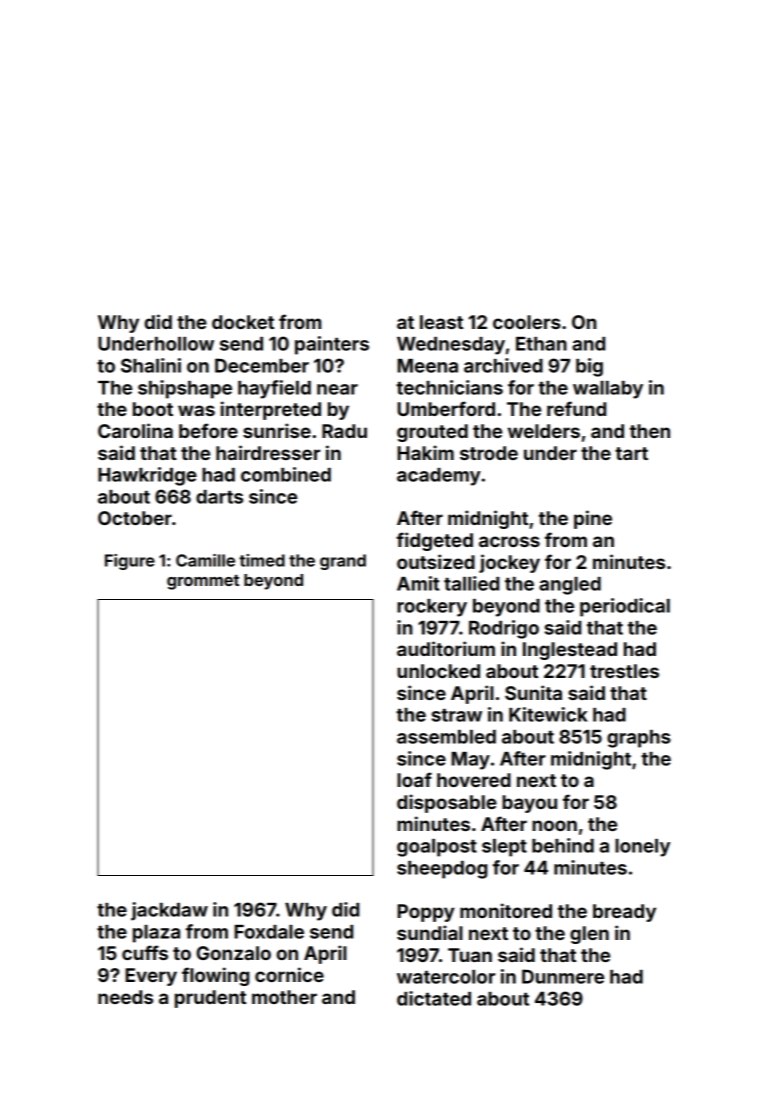 The image size is (770, 1093). Describe the element at coordinates (554, 825) in the page. I see `noon` at that location.
